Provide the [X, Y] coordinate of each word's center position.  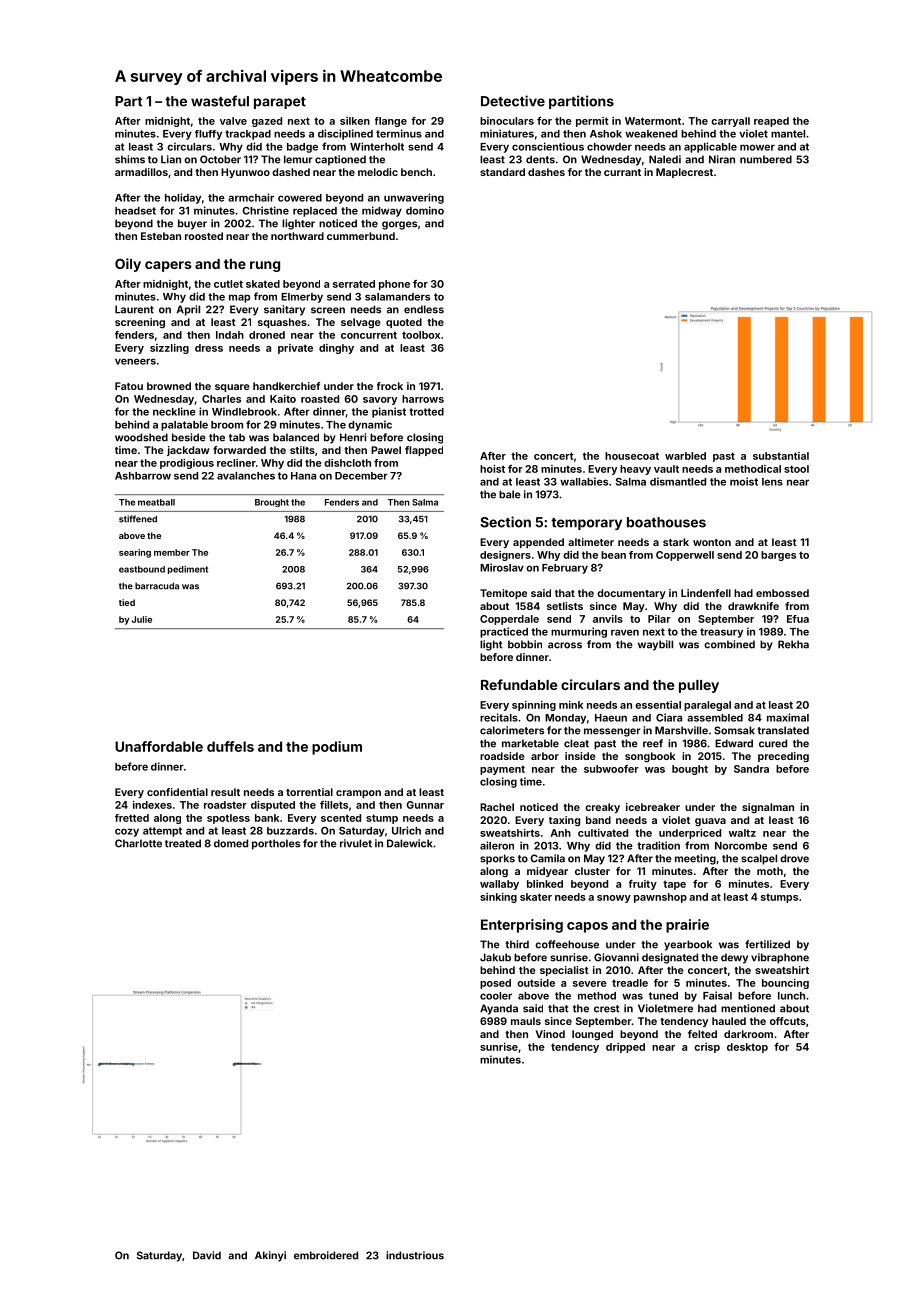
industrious [415, 1255]
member [172, 552]
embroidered [326, 1255]
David [207, 1255]
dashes [546, 172]
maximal [788, 717]
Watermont [653, 121]
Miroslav [502, 567]
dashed [291, 172]
